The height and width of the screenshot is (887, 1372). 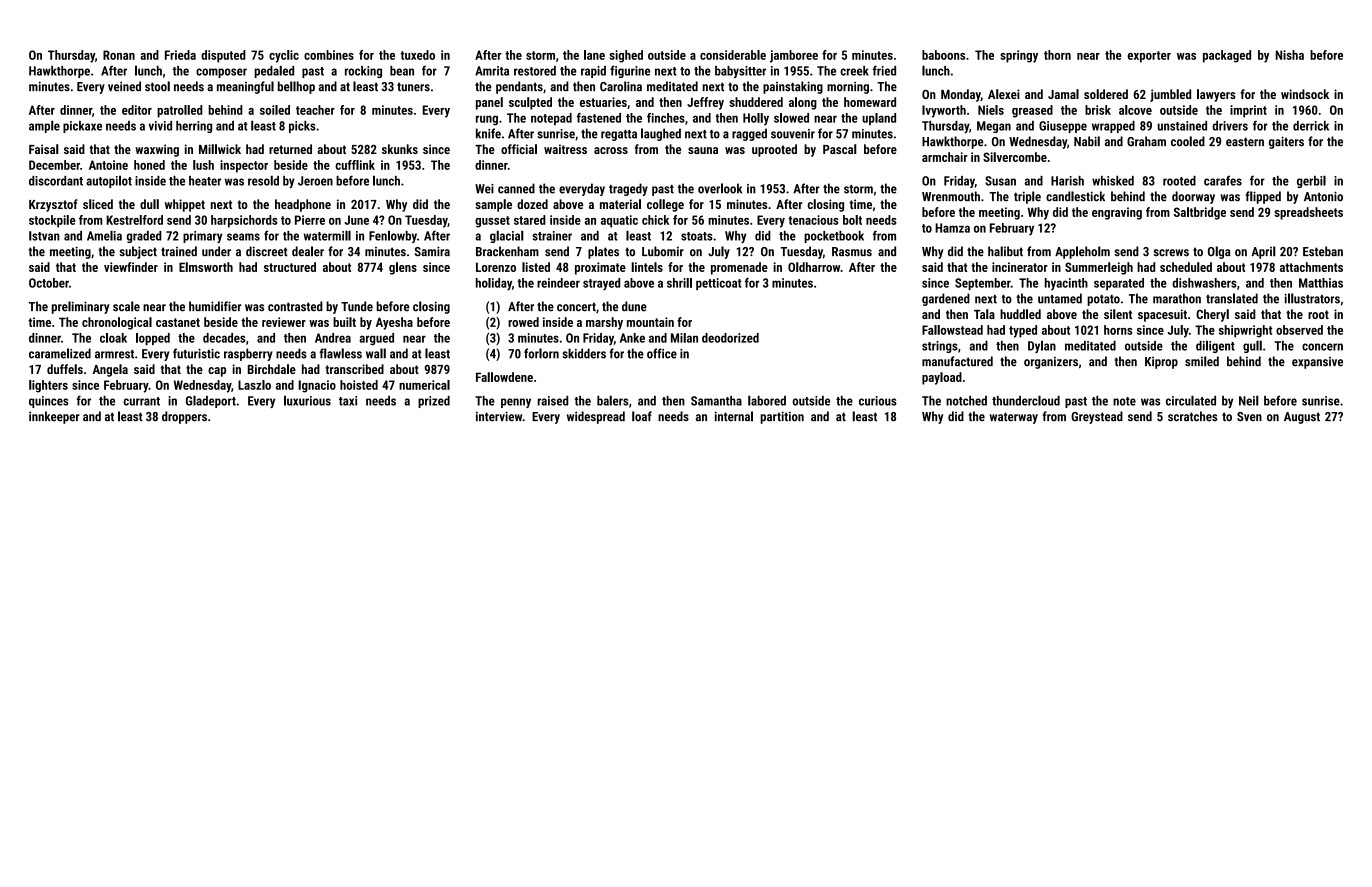 I want to click on derrick, so click(x=1311, y=126).
